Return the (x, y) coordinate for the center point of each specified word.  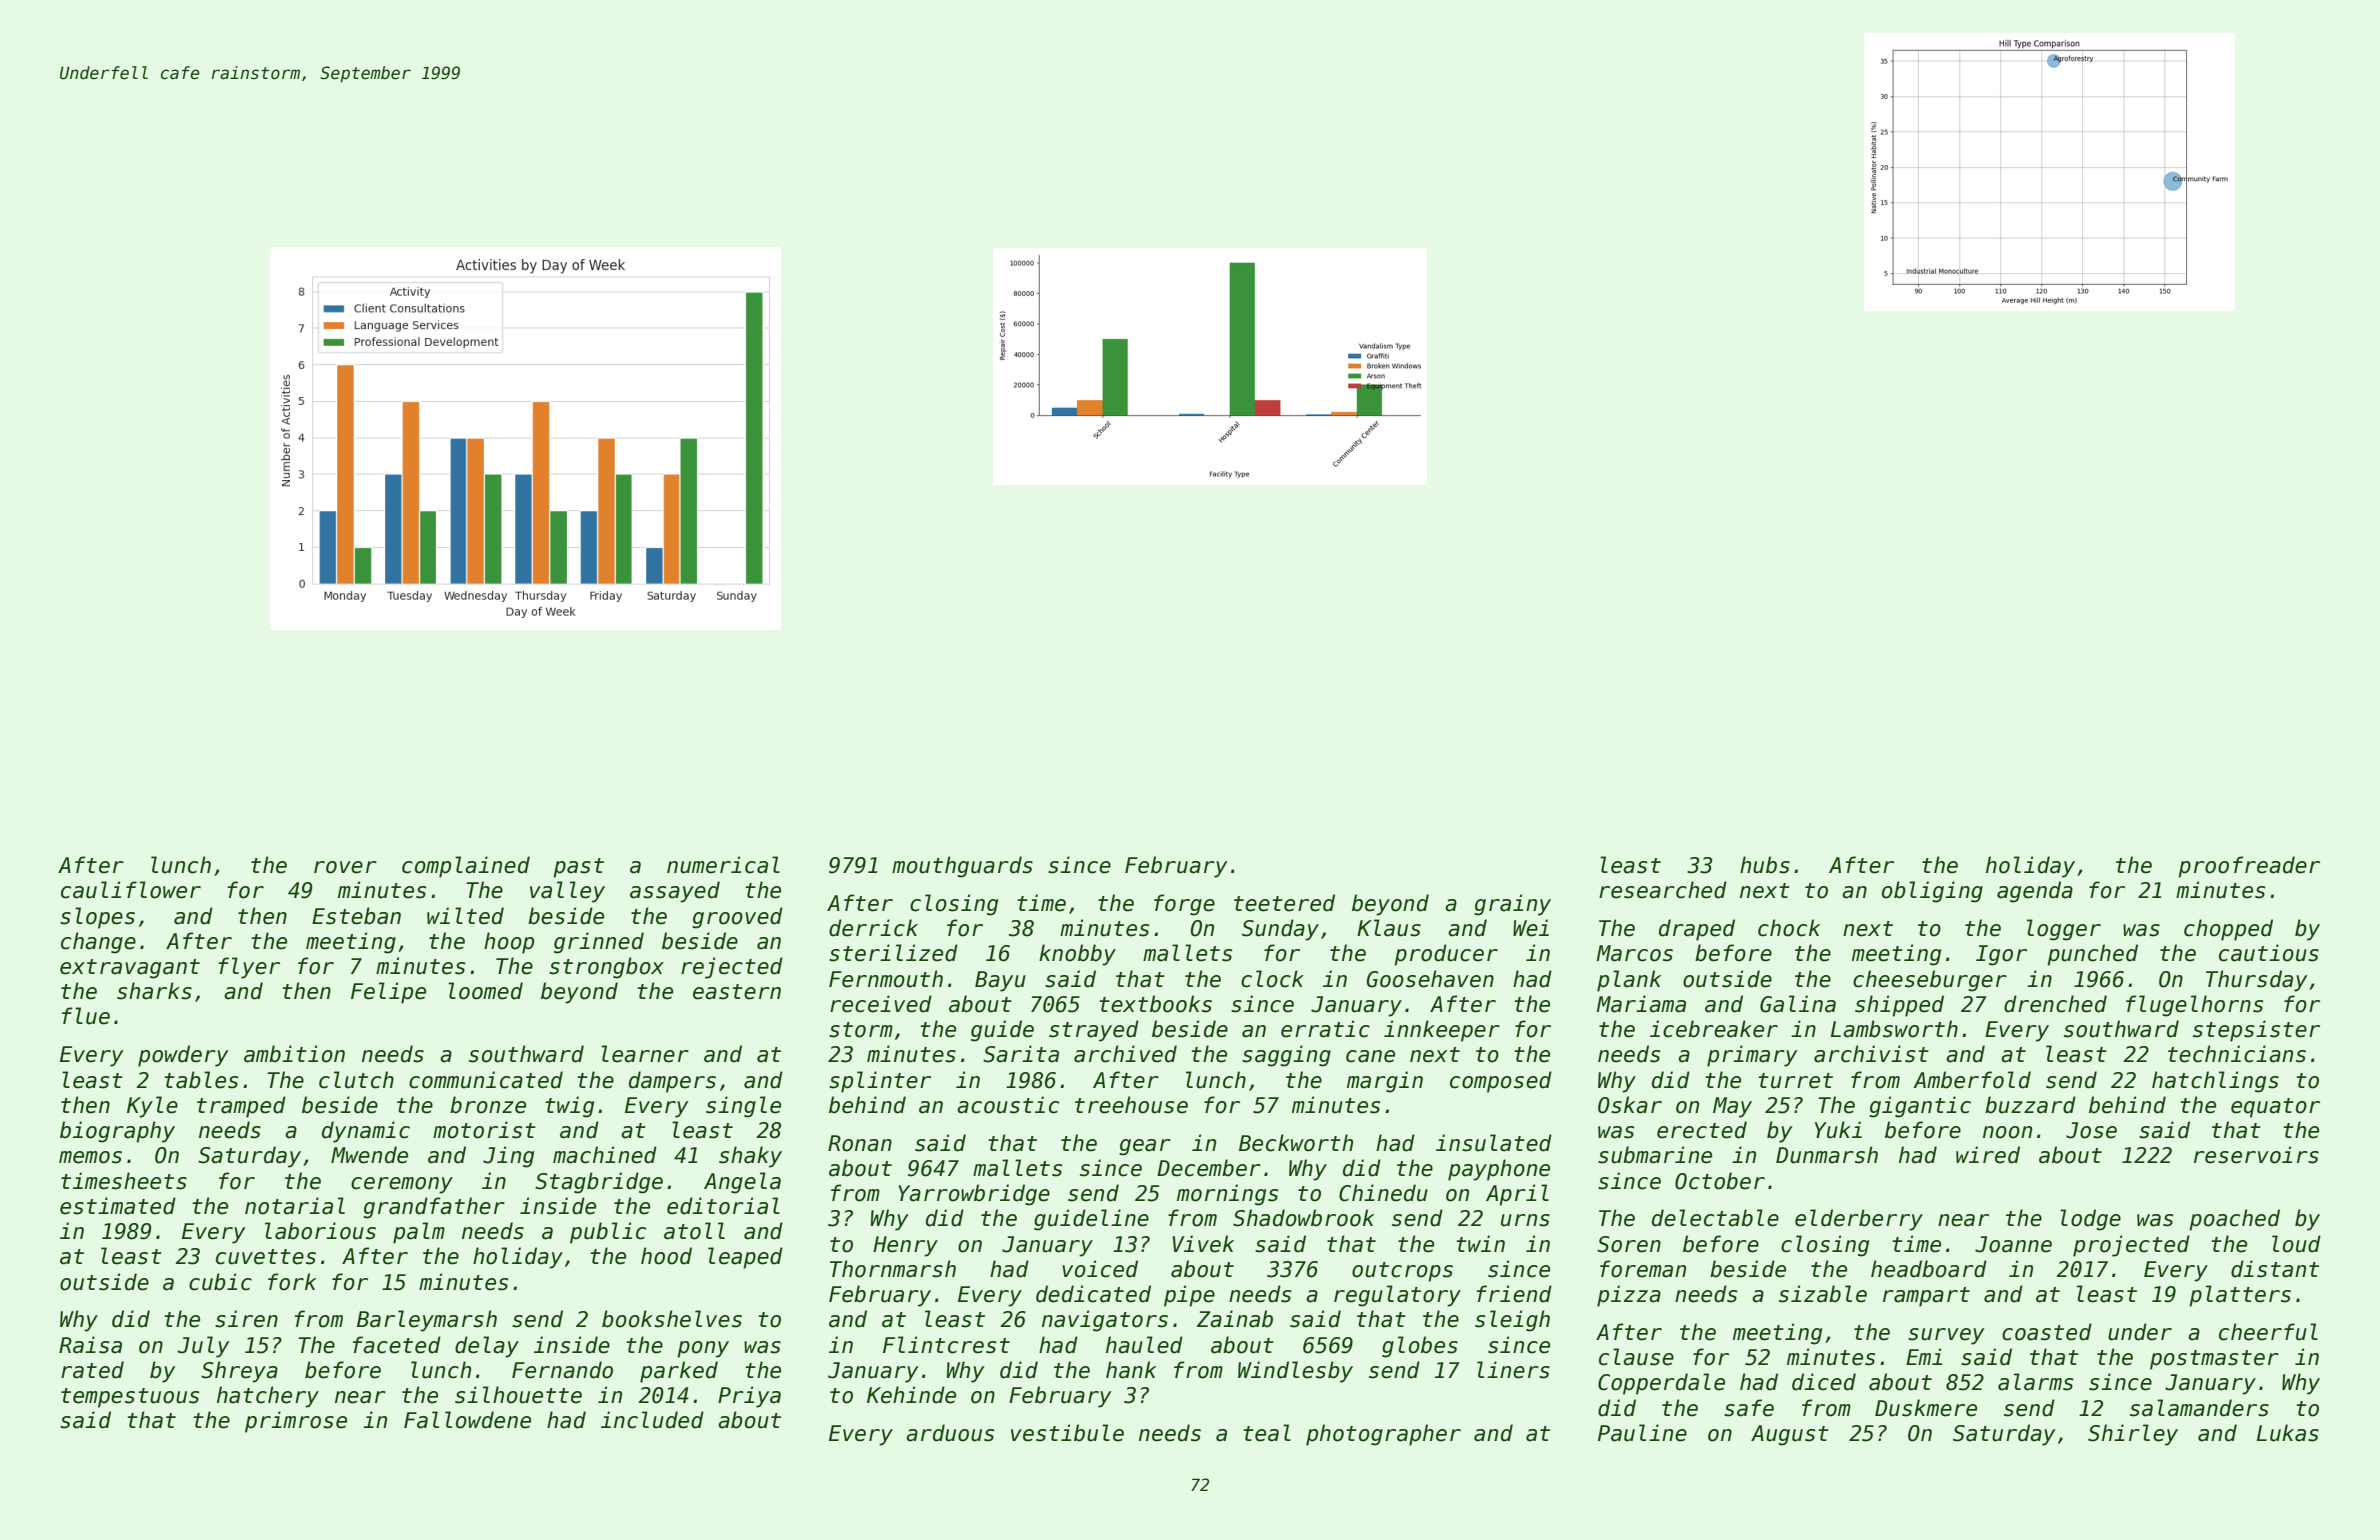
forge (1184, 905)
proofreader (2249, 867)
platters (2240, 1296)
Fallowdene (467, 1420)
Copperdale (1661, 1384)
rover (345, 867)
